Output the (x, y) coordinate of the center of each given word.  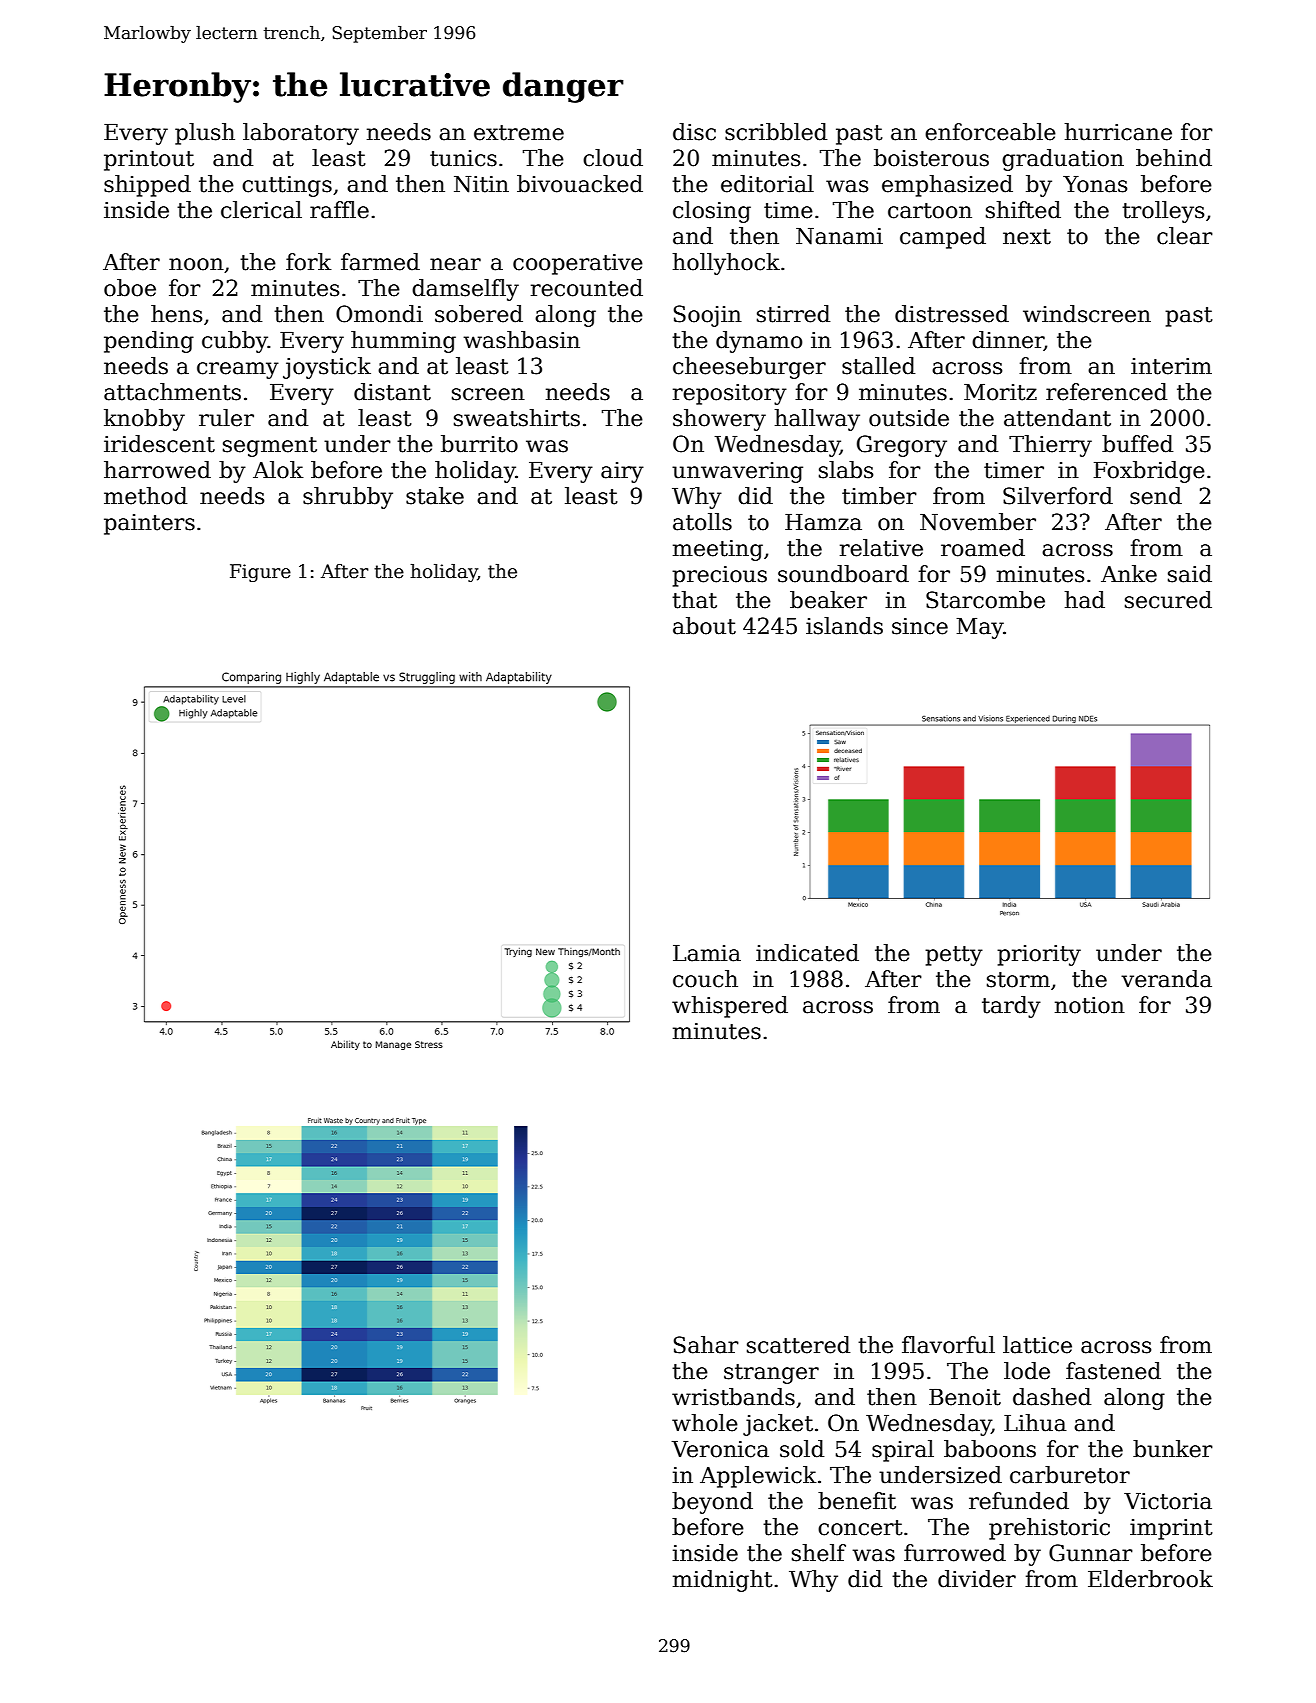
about (704, 626)
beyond (712, 1503)
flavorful (948, 1345)
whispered (730, 1007)
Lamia (707, 953)
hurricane (1118, 132)
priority (1039, 955)
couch (705, 979)
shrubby (348, 498)
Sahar (706, 1345)
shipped (147, 186)
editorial (767, 184)
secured (1168, 600)
